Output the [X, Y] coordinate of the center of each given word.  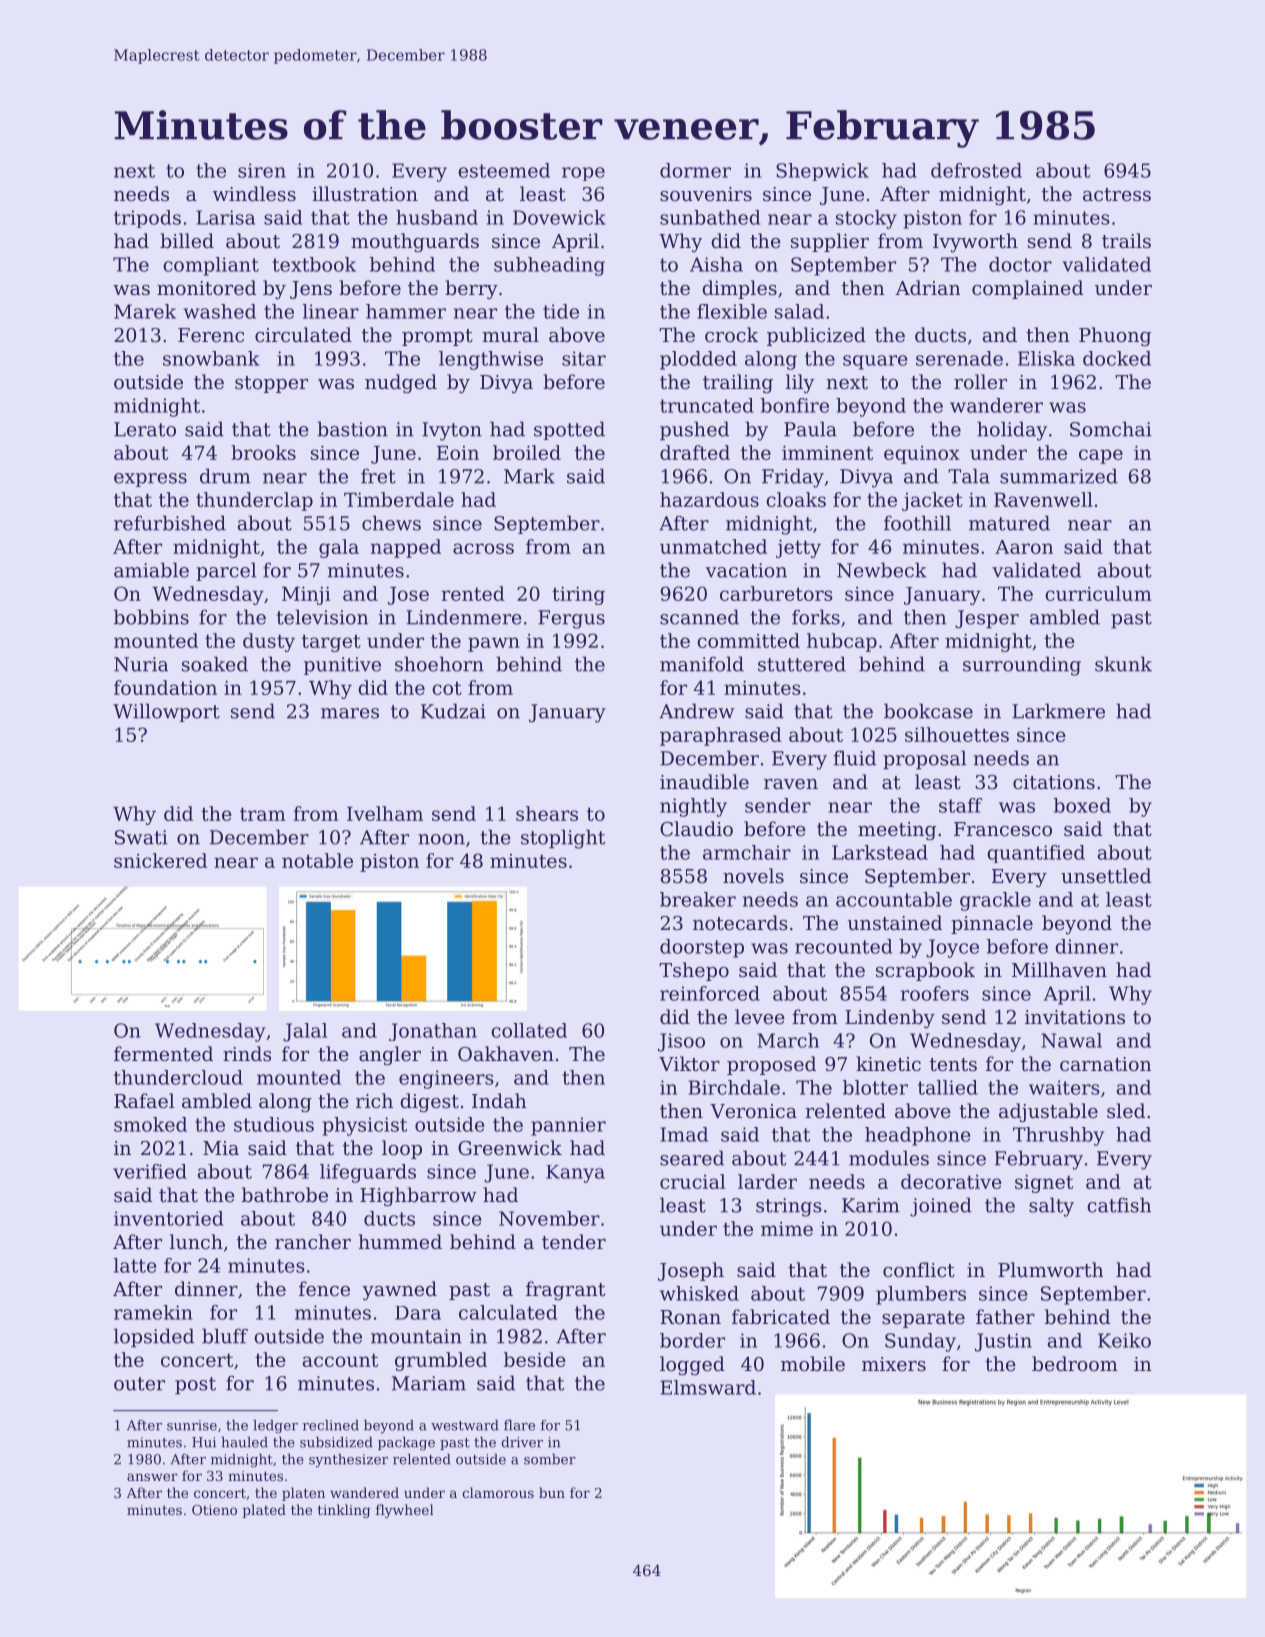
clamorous [498, 1492]
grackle [995, 901]
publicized [816, 336]
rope [583, 174]
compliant [211, 266]
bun [552, 1492]
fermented [163, 1053]
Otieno [214, 1510]
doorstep [702, 948]
